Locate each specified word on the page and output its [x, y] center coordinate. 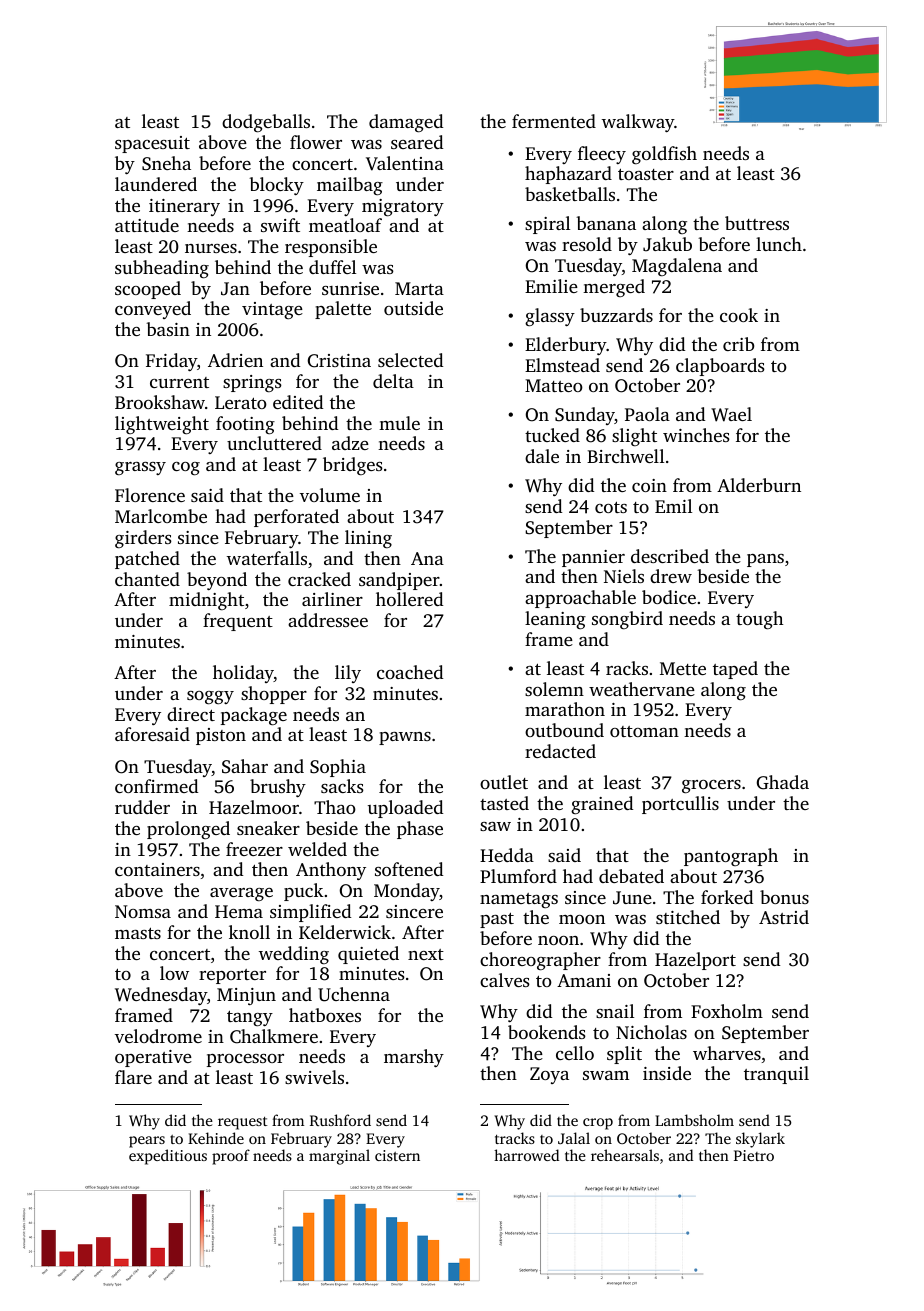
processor [245, 1060]
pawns [405, 738]
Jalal [574, 1138]
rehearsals [625, 1155]
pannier [593, 558]
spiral [547, 225]
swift [280, 225]
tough [759, 620]
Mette [683, 668]
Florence [150, 495]
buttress [757, 223]
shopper [274, 695]
